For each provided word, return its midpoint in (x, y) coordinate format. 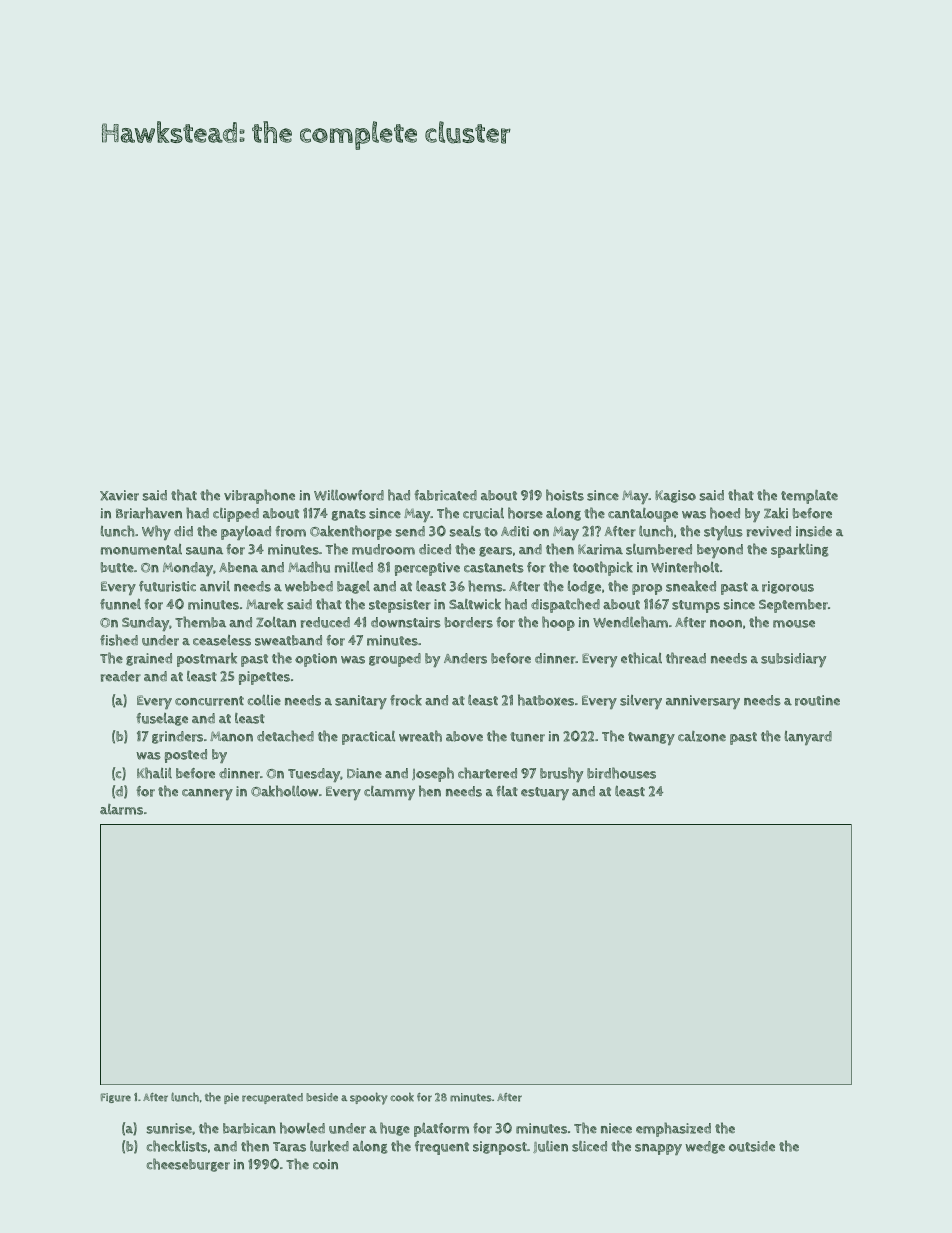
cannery (207, 794)
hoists (565, 495)
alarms (121, 809)
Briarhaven (149, 513)
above (464, 736)
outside (752, 1146)
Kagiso (675, 496)
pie (231, 1098)
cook (402, 1097)
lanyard (808, 738)
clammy (389, 793)
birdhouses (621, 773)
